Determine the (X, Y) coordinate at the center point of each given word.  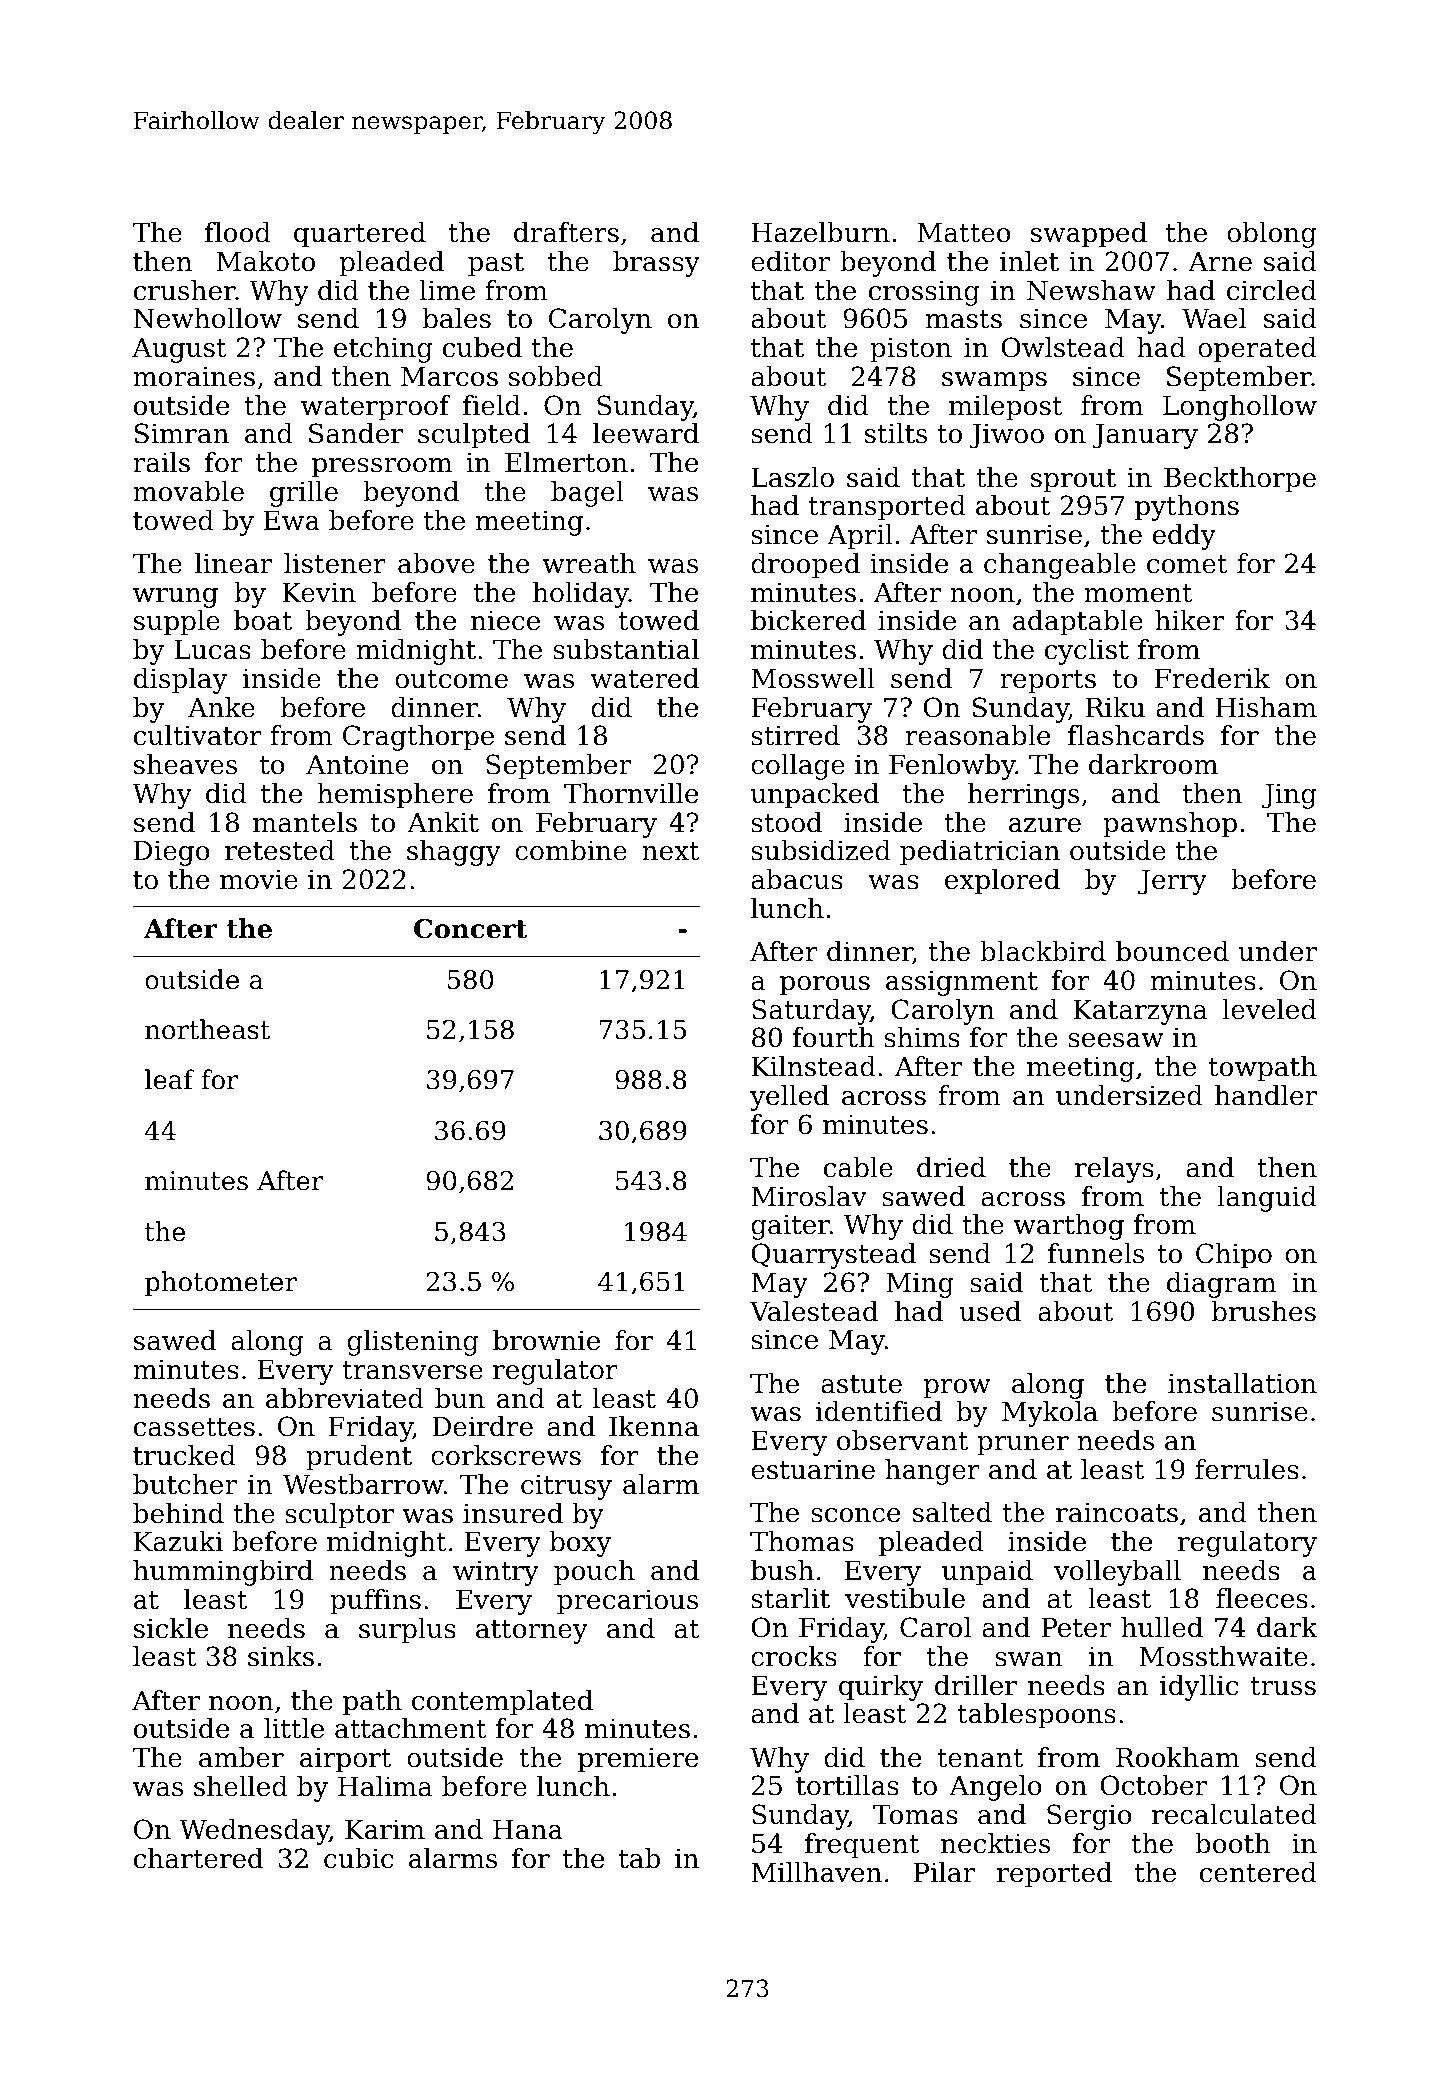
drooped (805, 566)
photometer (221, 1284)
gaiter (790, 1227)
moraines (194, 376)
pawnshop (1170, 825)
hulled (1162, 1627)
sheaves (185, 764)
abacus (797, 879)
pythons (1187, 508)
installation (1242, 1383)
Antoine (357, 764)
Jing (1289, 796)
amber (241, 1757)
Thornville (631, 793)
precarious (627, 1602)
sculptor (339, 1516)
